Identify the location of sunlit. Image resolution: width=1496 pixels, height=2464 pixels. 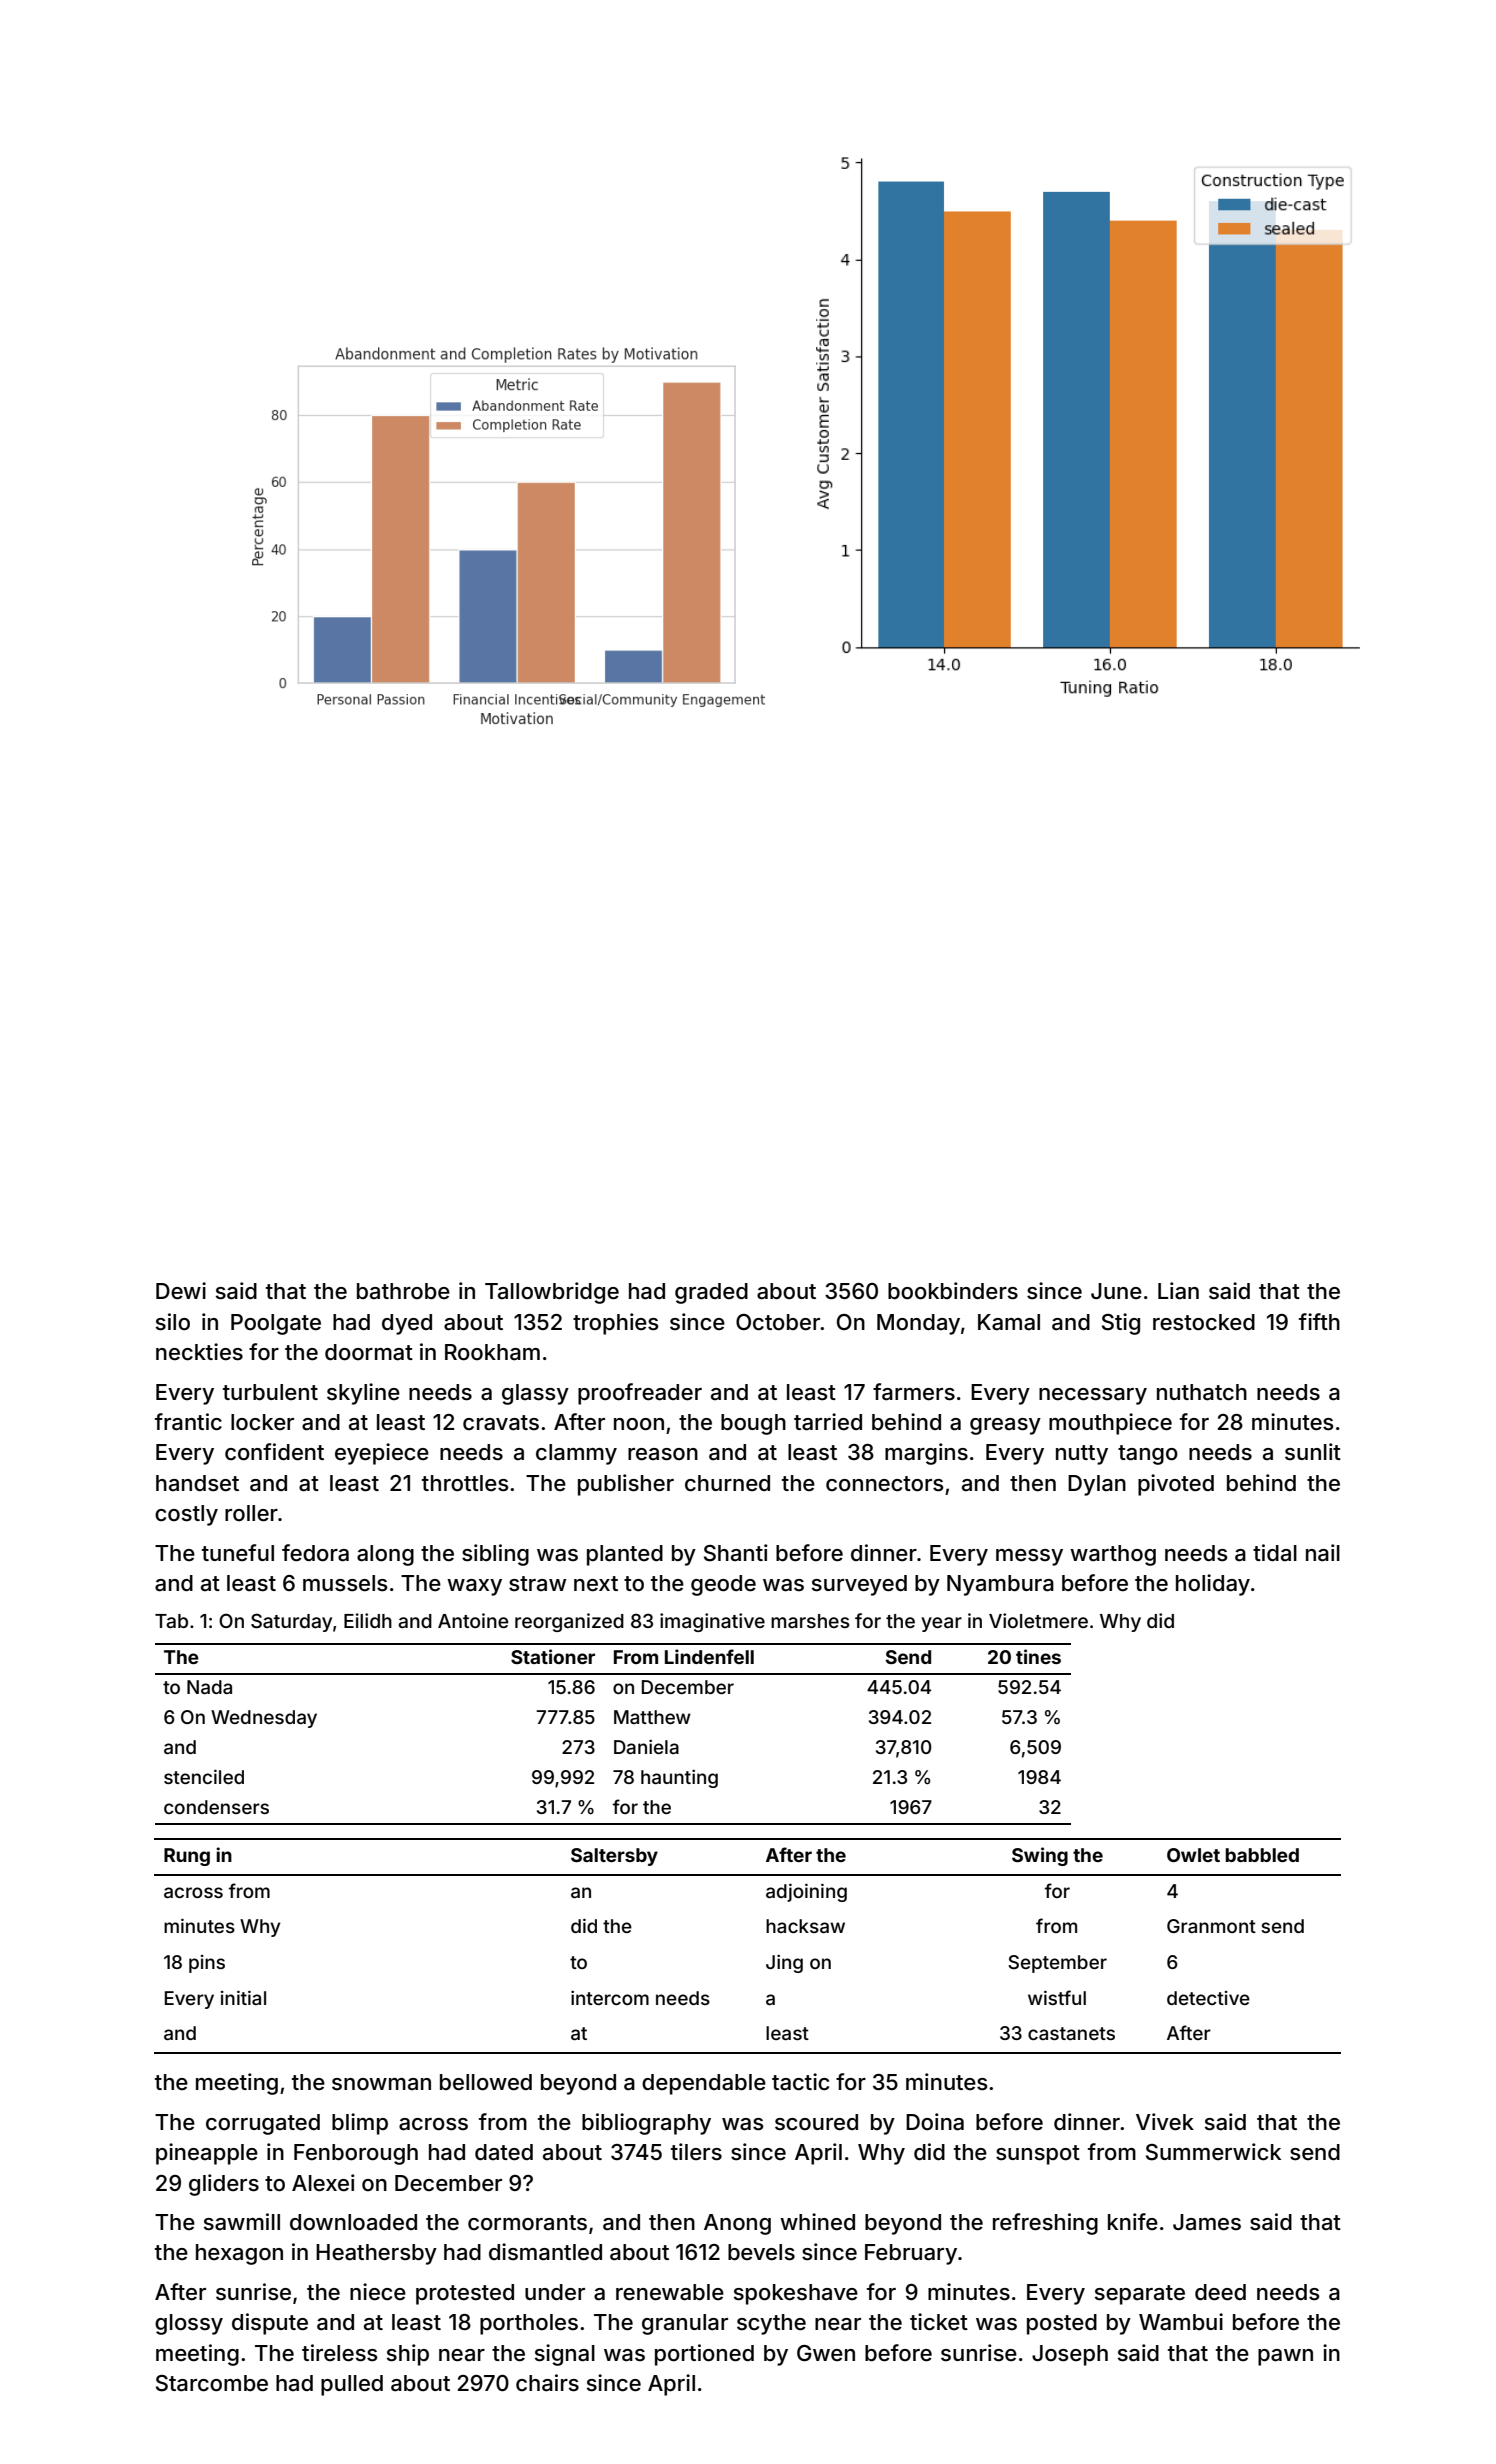
(1313, 1451).
